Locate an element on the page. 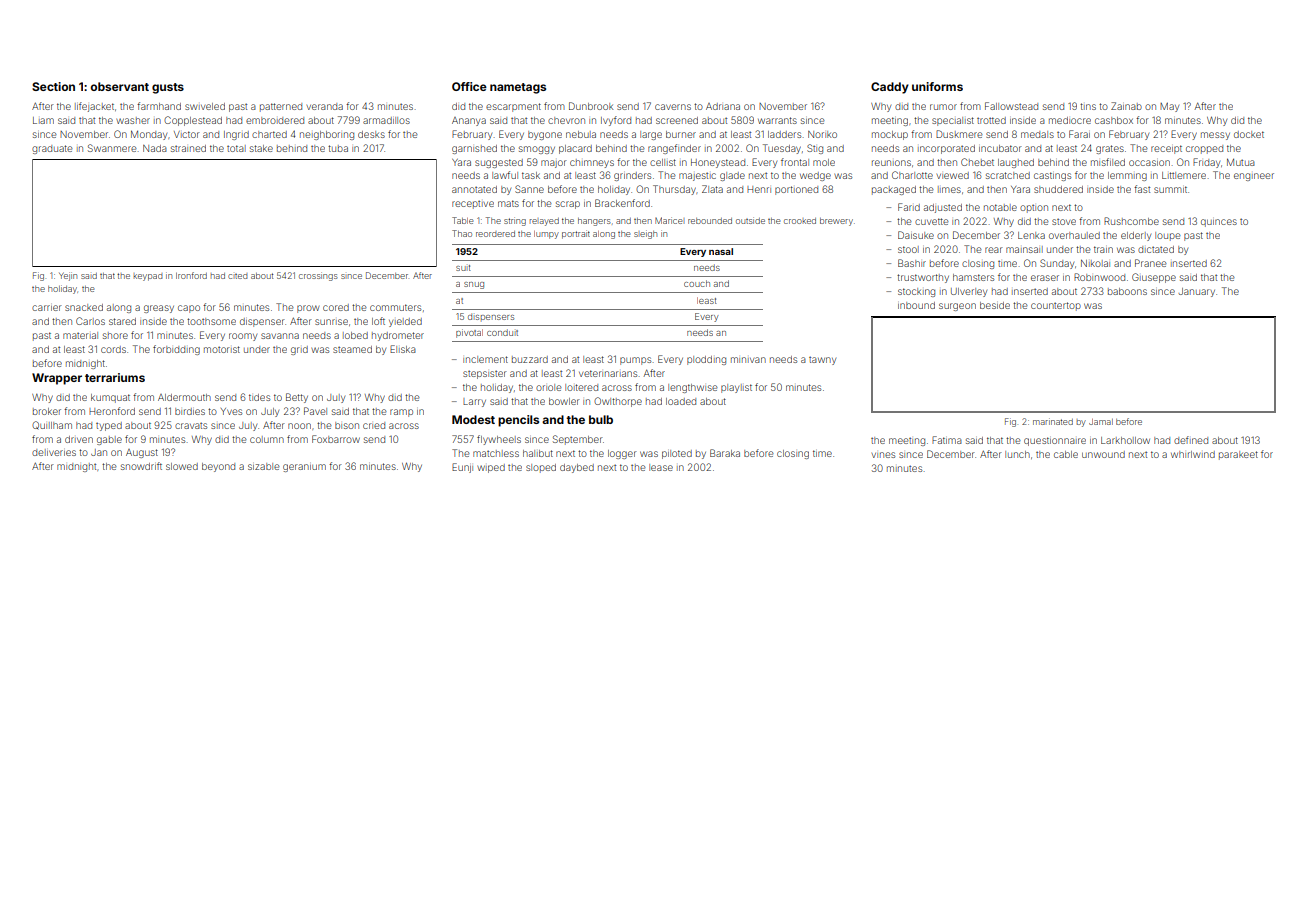 This image has height=924, width=1308. washer is located at coordinates (133, 120).
